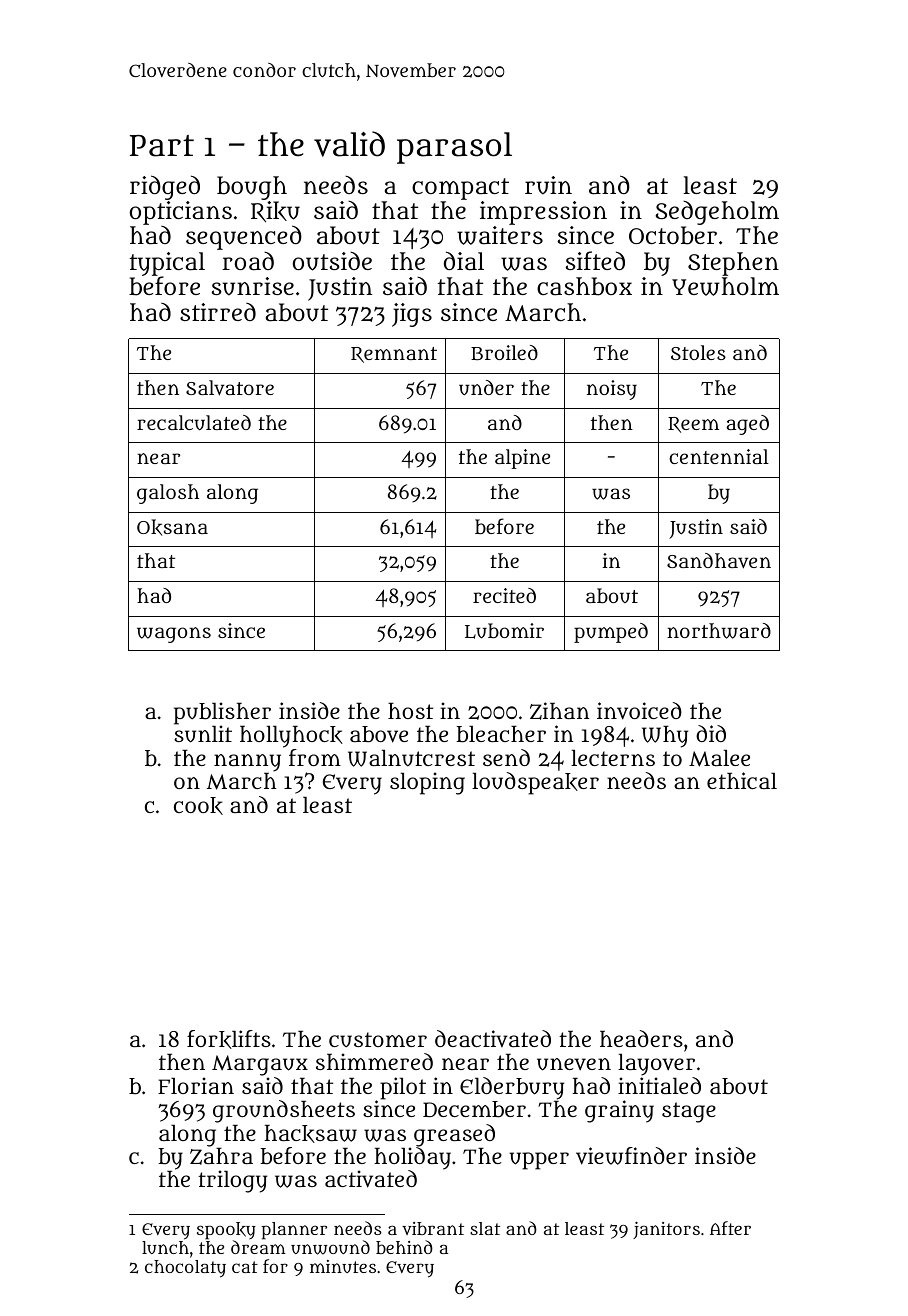 The width and height of the page is (908, 1316). Describe the element at coordinates (410, 711) in the page. I see `host` at that location.
